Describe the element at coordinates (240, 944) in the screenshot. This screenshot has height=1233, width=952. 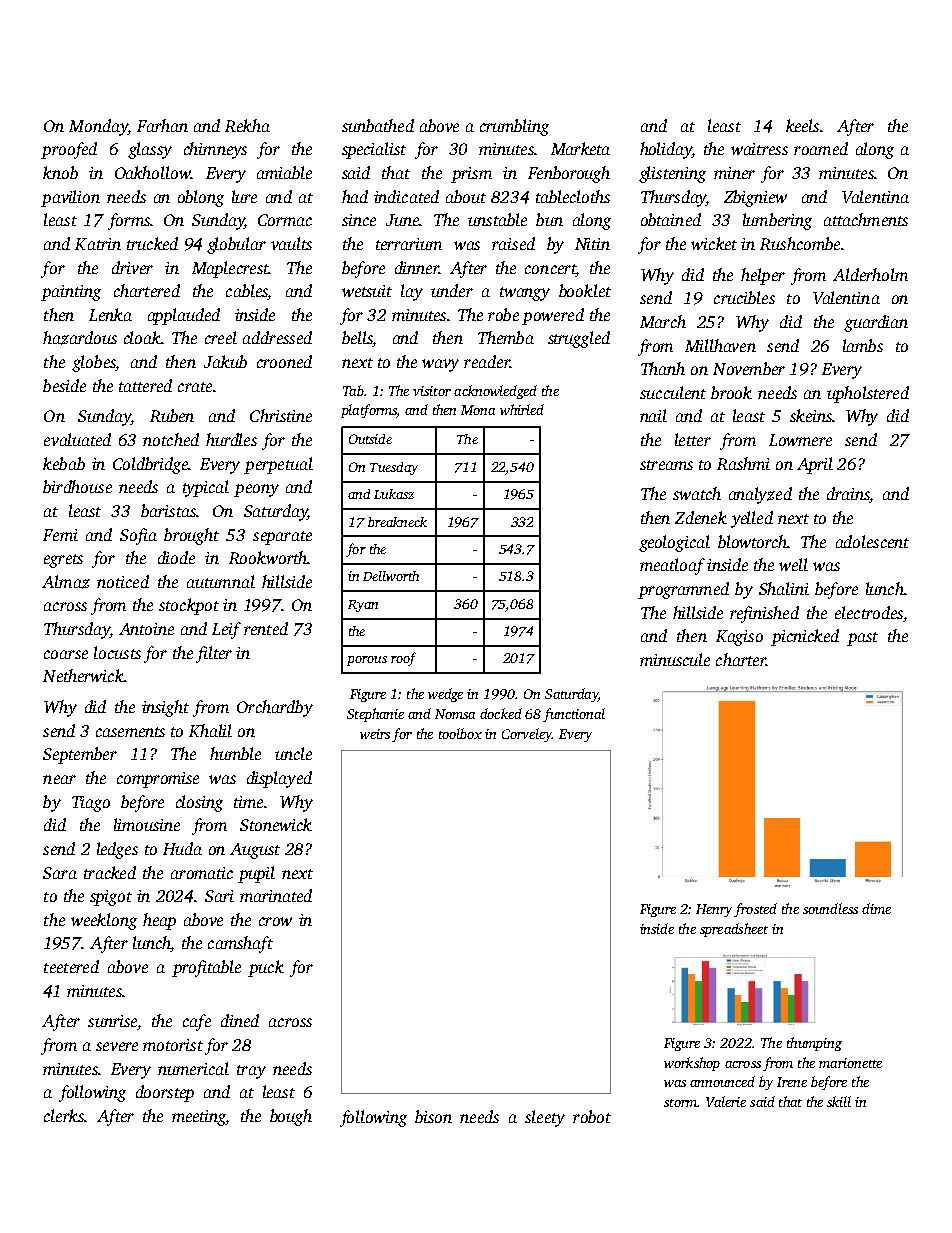
I see `camshaft` at that location.
